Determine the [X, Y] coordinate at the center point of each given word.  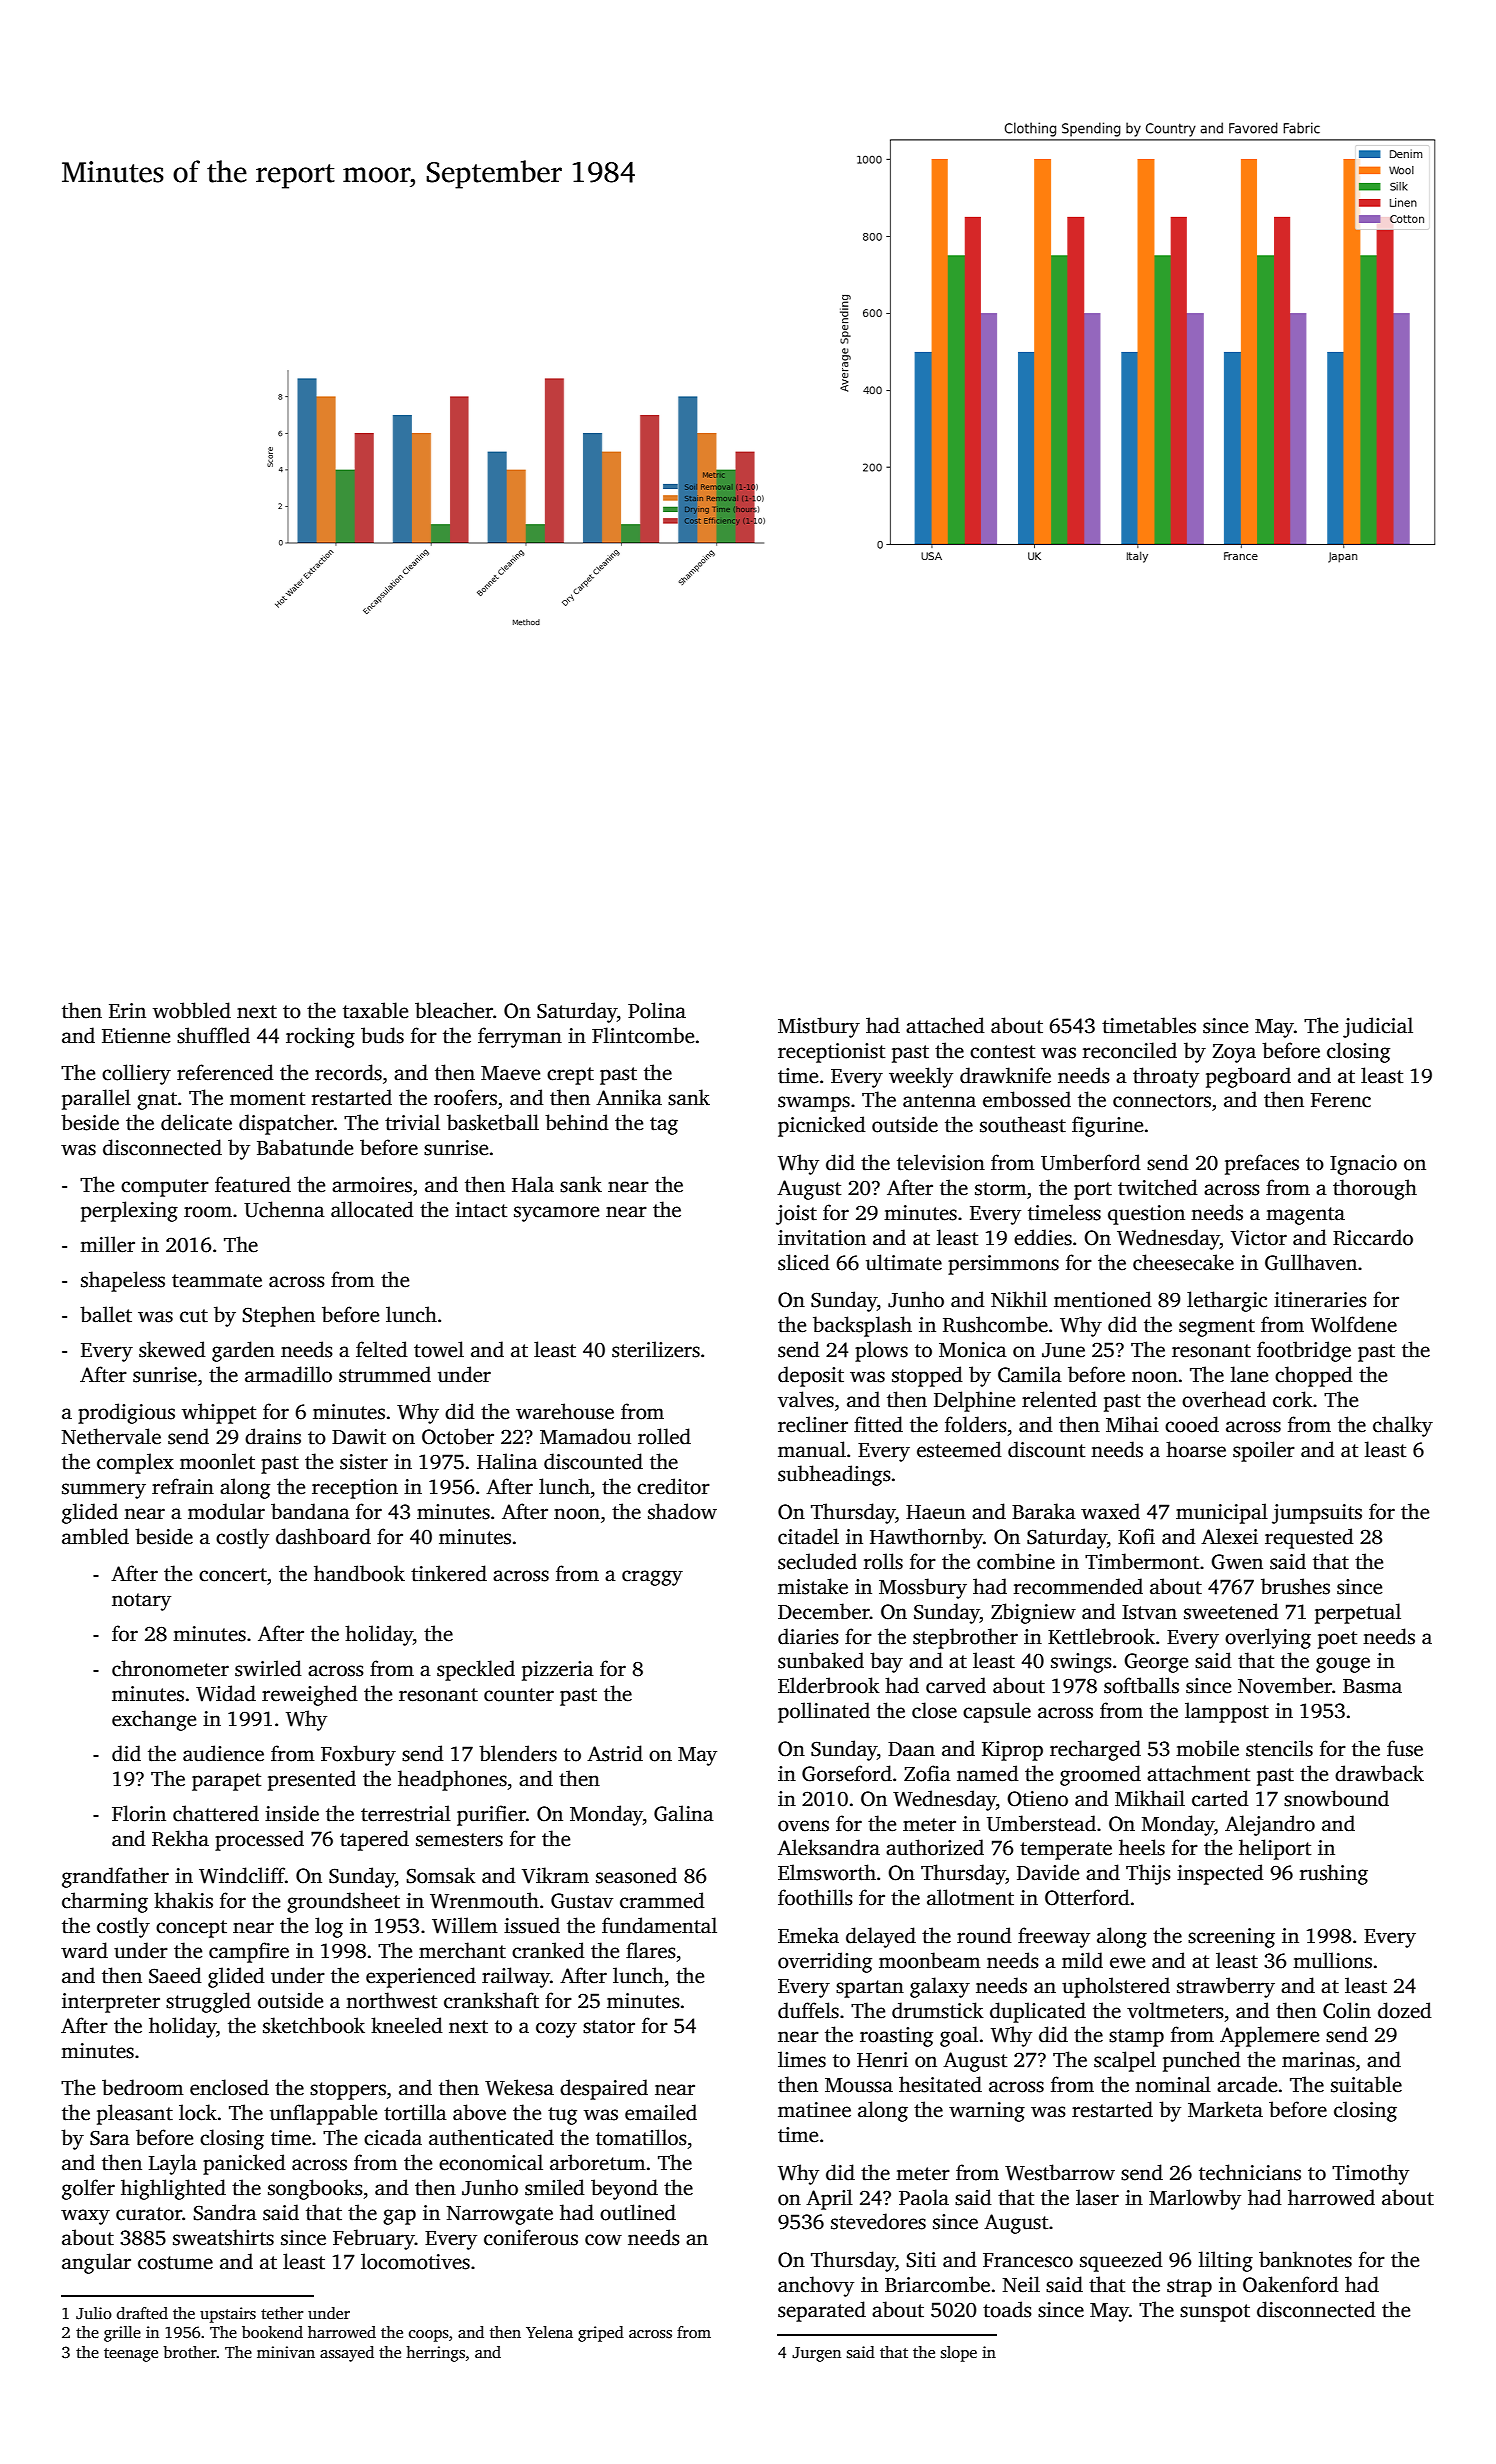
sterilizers [656, 1349]
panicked [244, 2164]
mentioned [1103, 1299]
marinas [1318, 2060]
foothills [815, 1897]
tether [282, 2313]
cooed [1192, 1424]
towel [439, 1349]
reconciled [1130, 1050]
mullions [1332, 1960]
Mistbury [819, 1027]
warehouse [565, 1411]
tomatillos [641, 2137]
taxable [375, 1010]
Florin [139, 1813]
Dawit [359, 1437]
